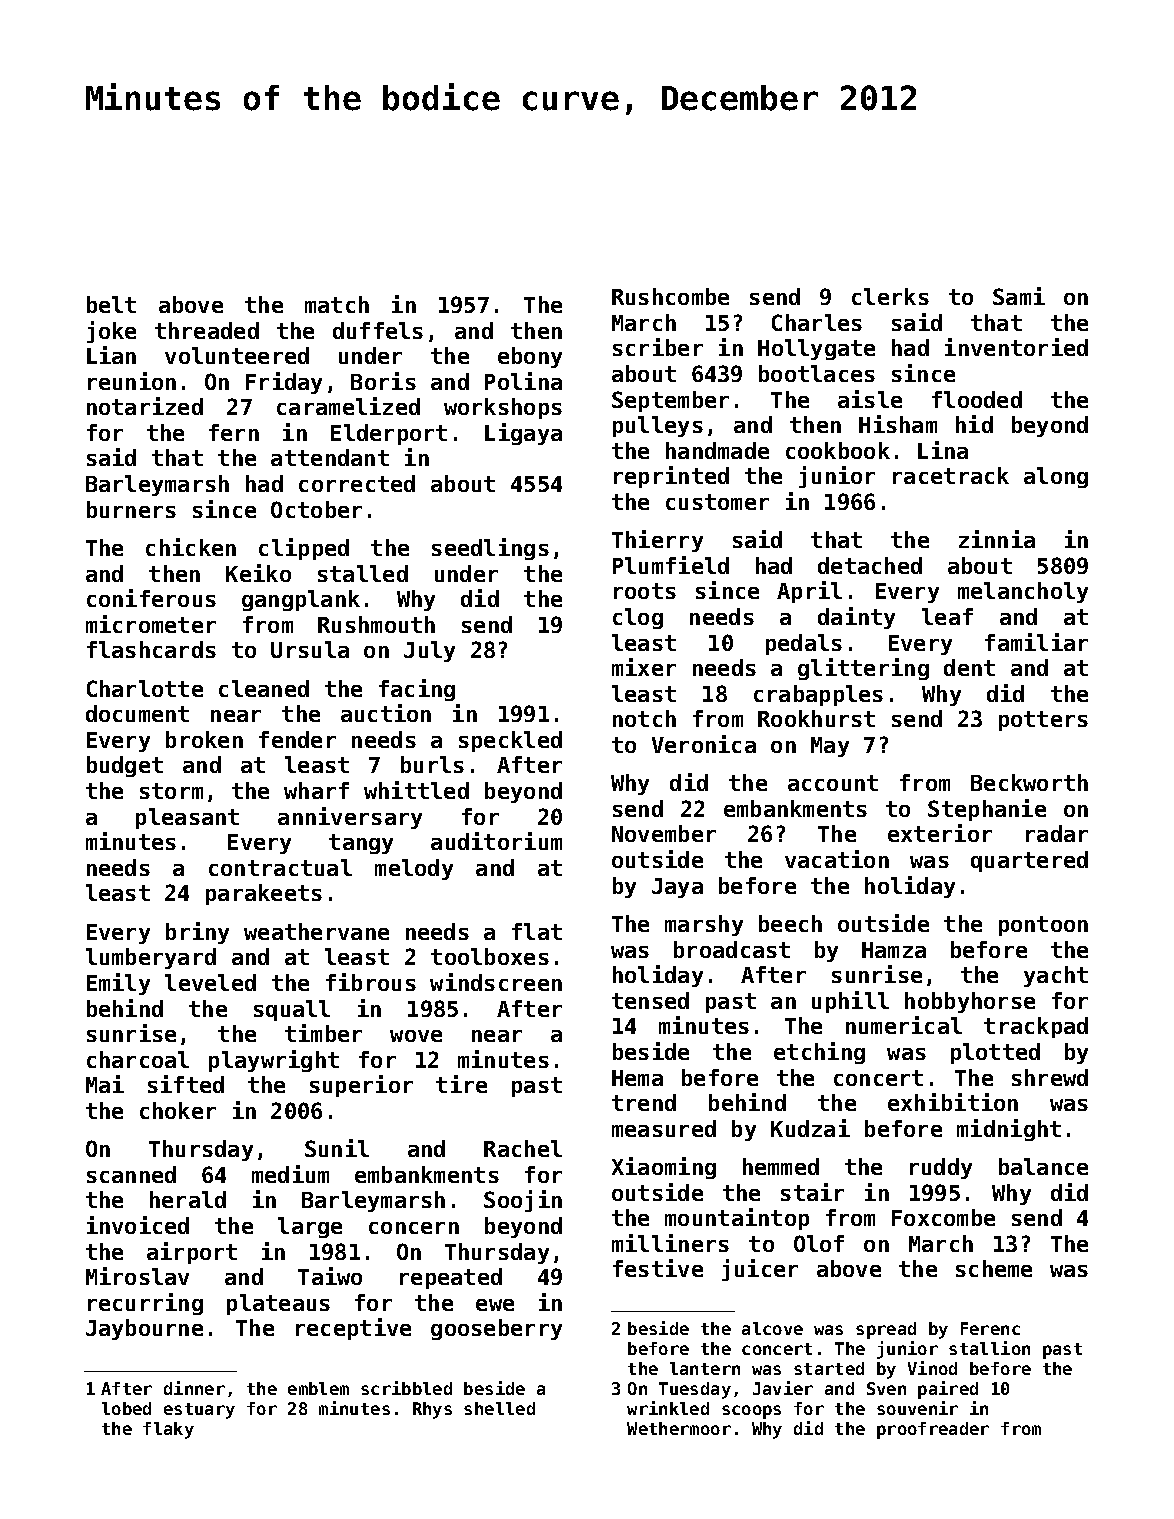 The height and width of the image is (1519, 1174). I want to click on belt, so click(111, 304).
